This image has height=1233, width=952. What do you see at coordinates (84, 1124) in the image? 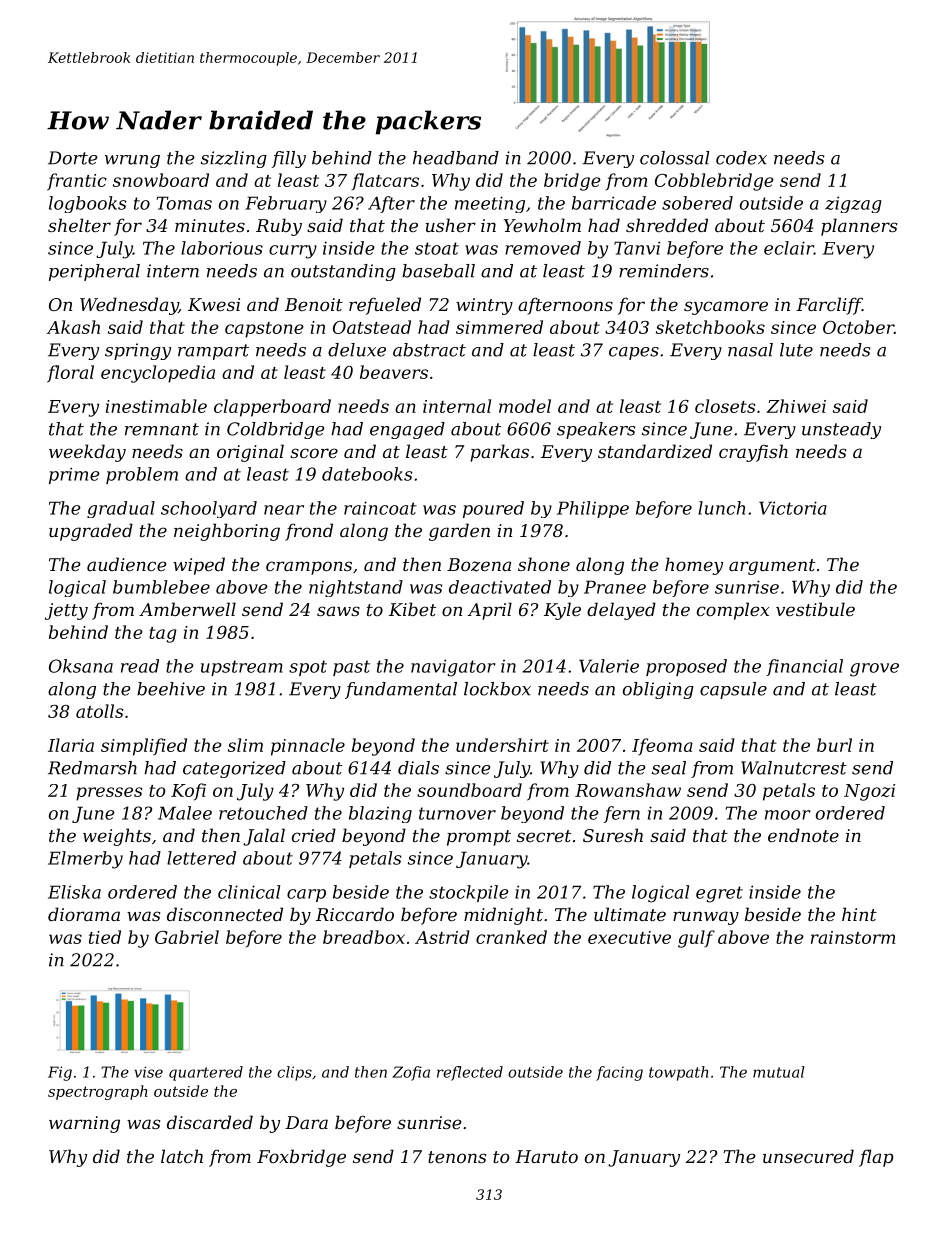
I see `warning` at bounding box center [84, 1124].
